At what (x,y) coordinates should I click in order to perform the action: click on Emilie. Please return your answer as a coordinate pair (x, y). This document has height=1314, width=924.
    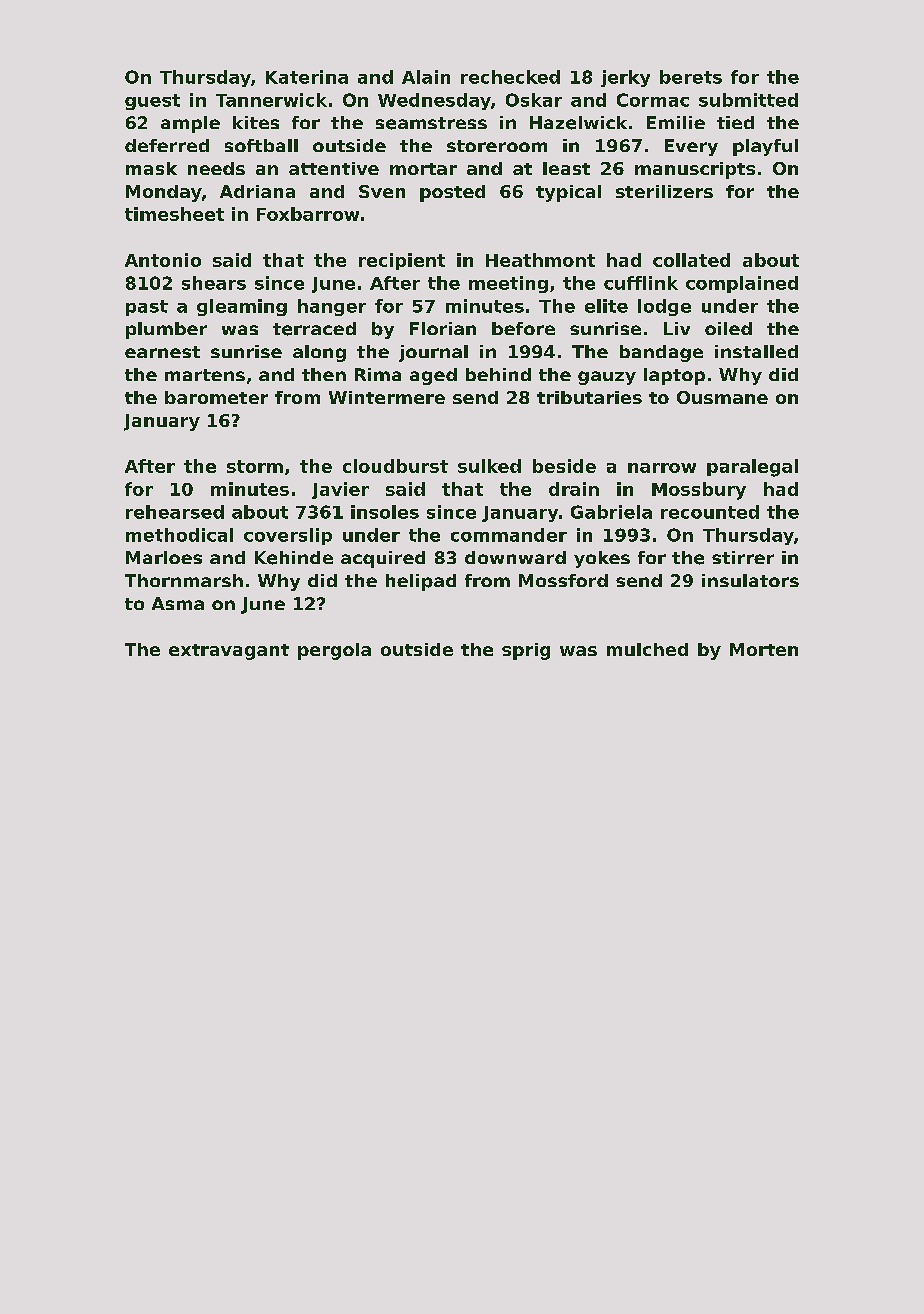
    Looking at the image, I should click on (676, 122).
